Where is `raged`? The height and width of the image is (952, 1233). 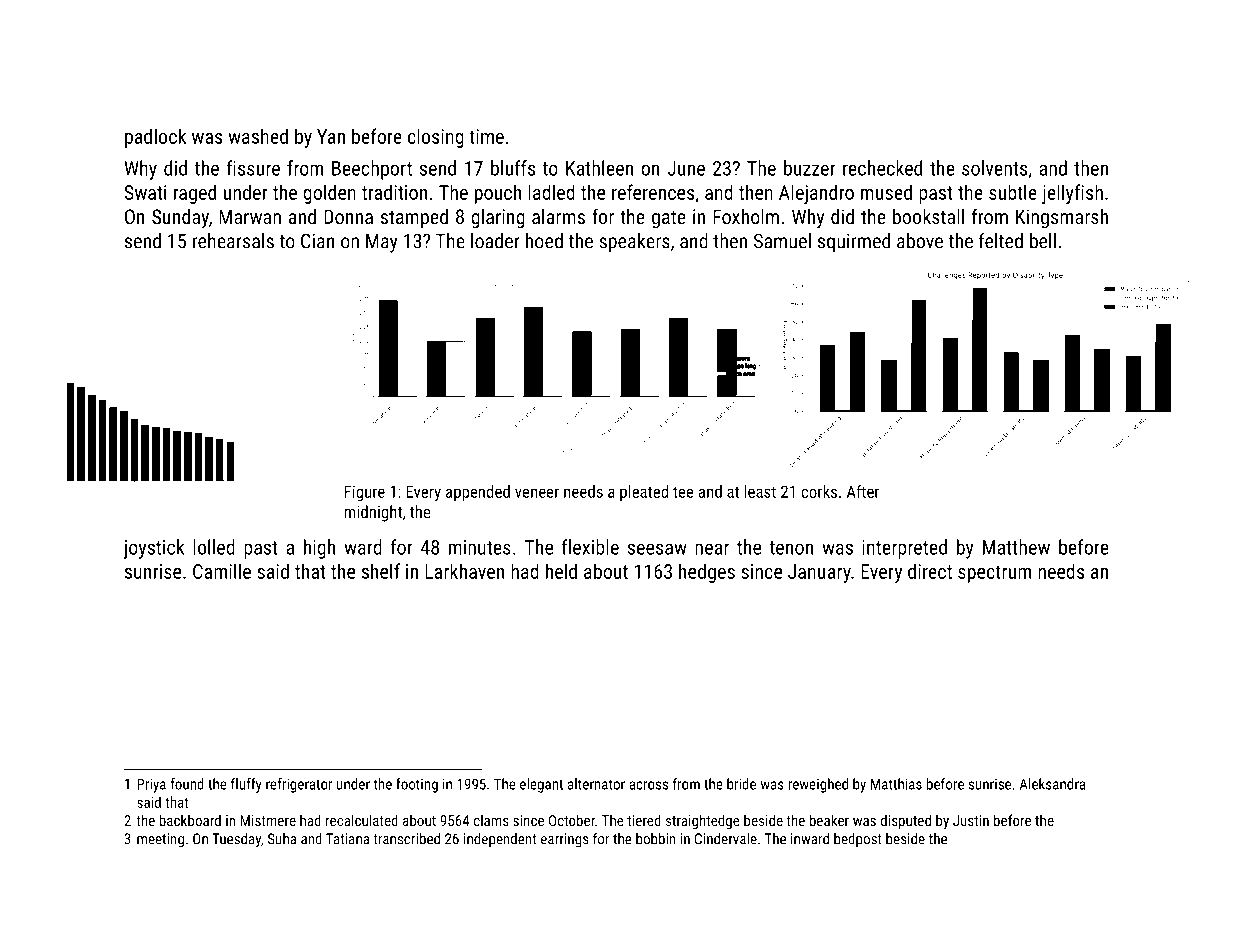 raged is located at coordinates (195, 194).
